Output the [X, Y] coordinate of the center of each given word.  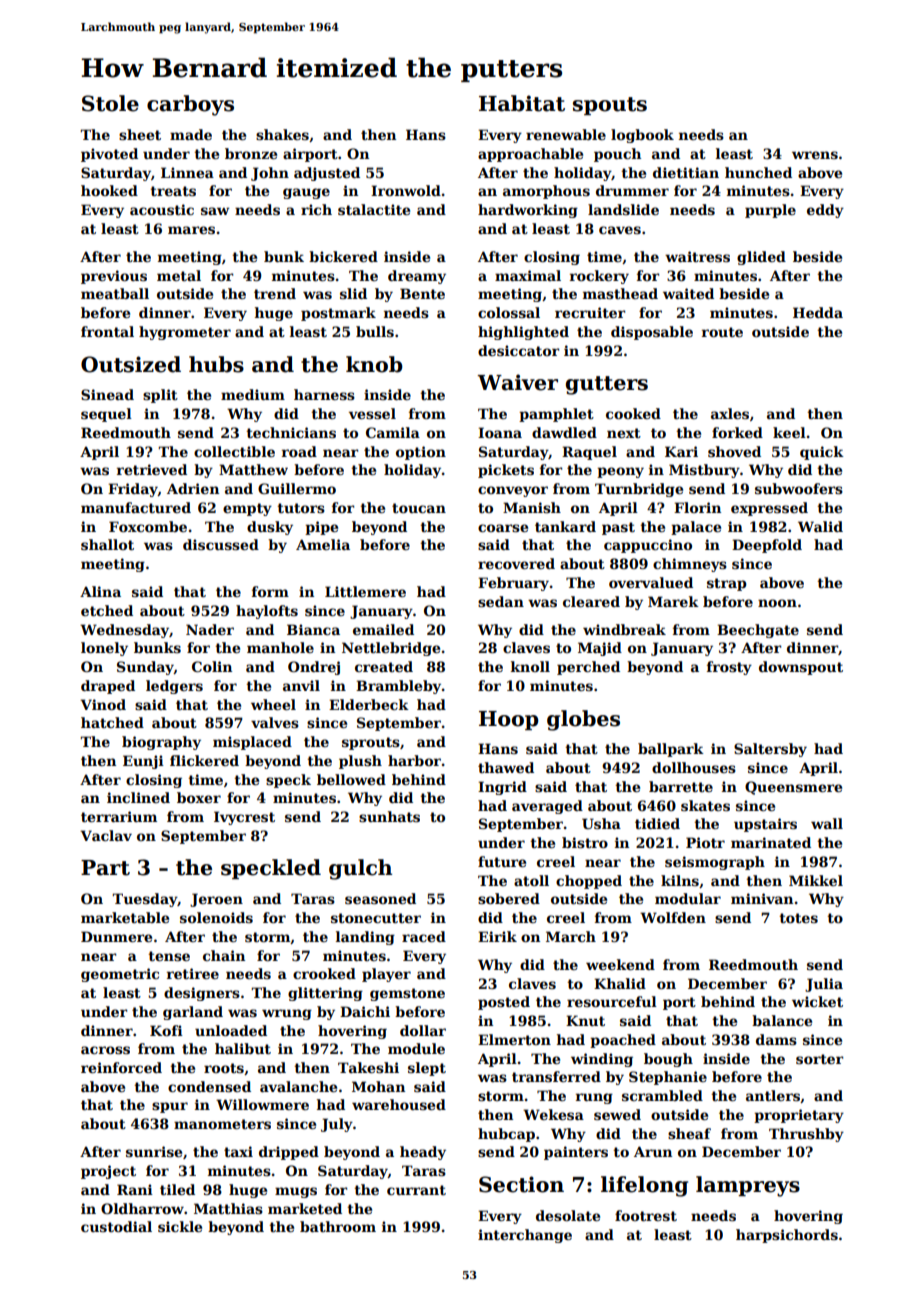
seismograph [715, 863]
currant [416, 1190]
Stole [110, 103]
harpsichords [787, 1236]
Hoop [509, 720]
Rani [135, 1189]
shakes [282, 134]
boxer [199, 797]
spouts [610, 106]
